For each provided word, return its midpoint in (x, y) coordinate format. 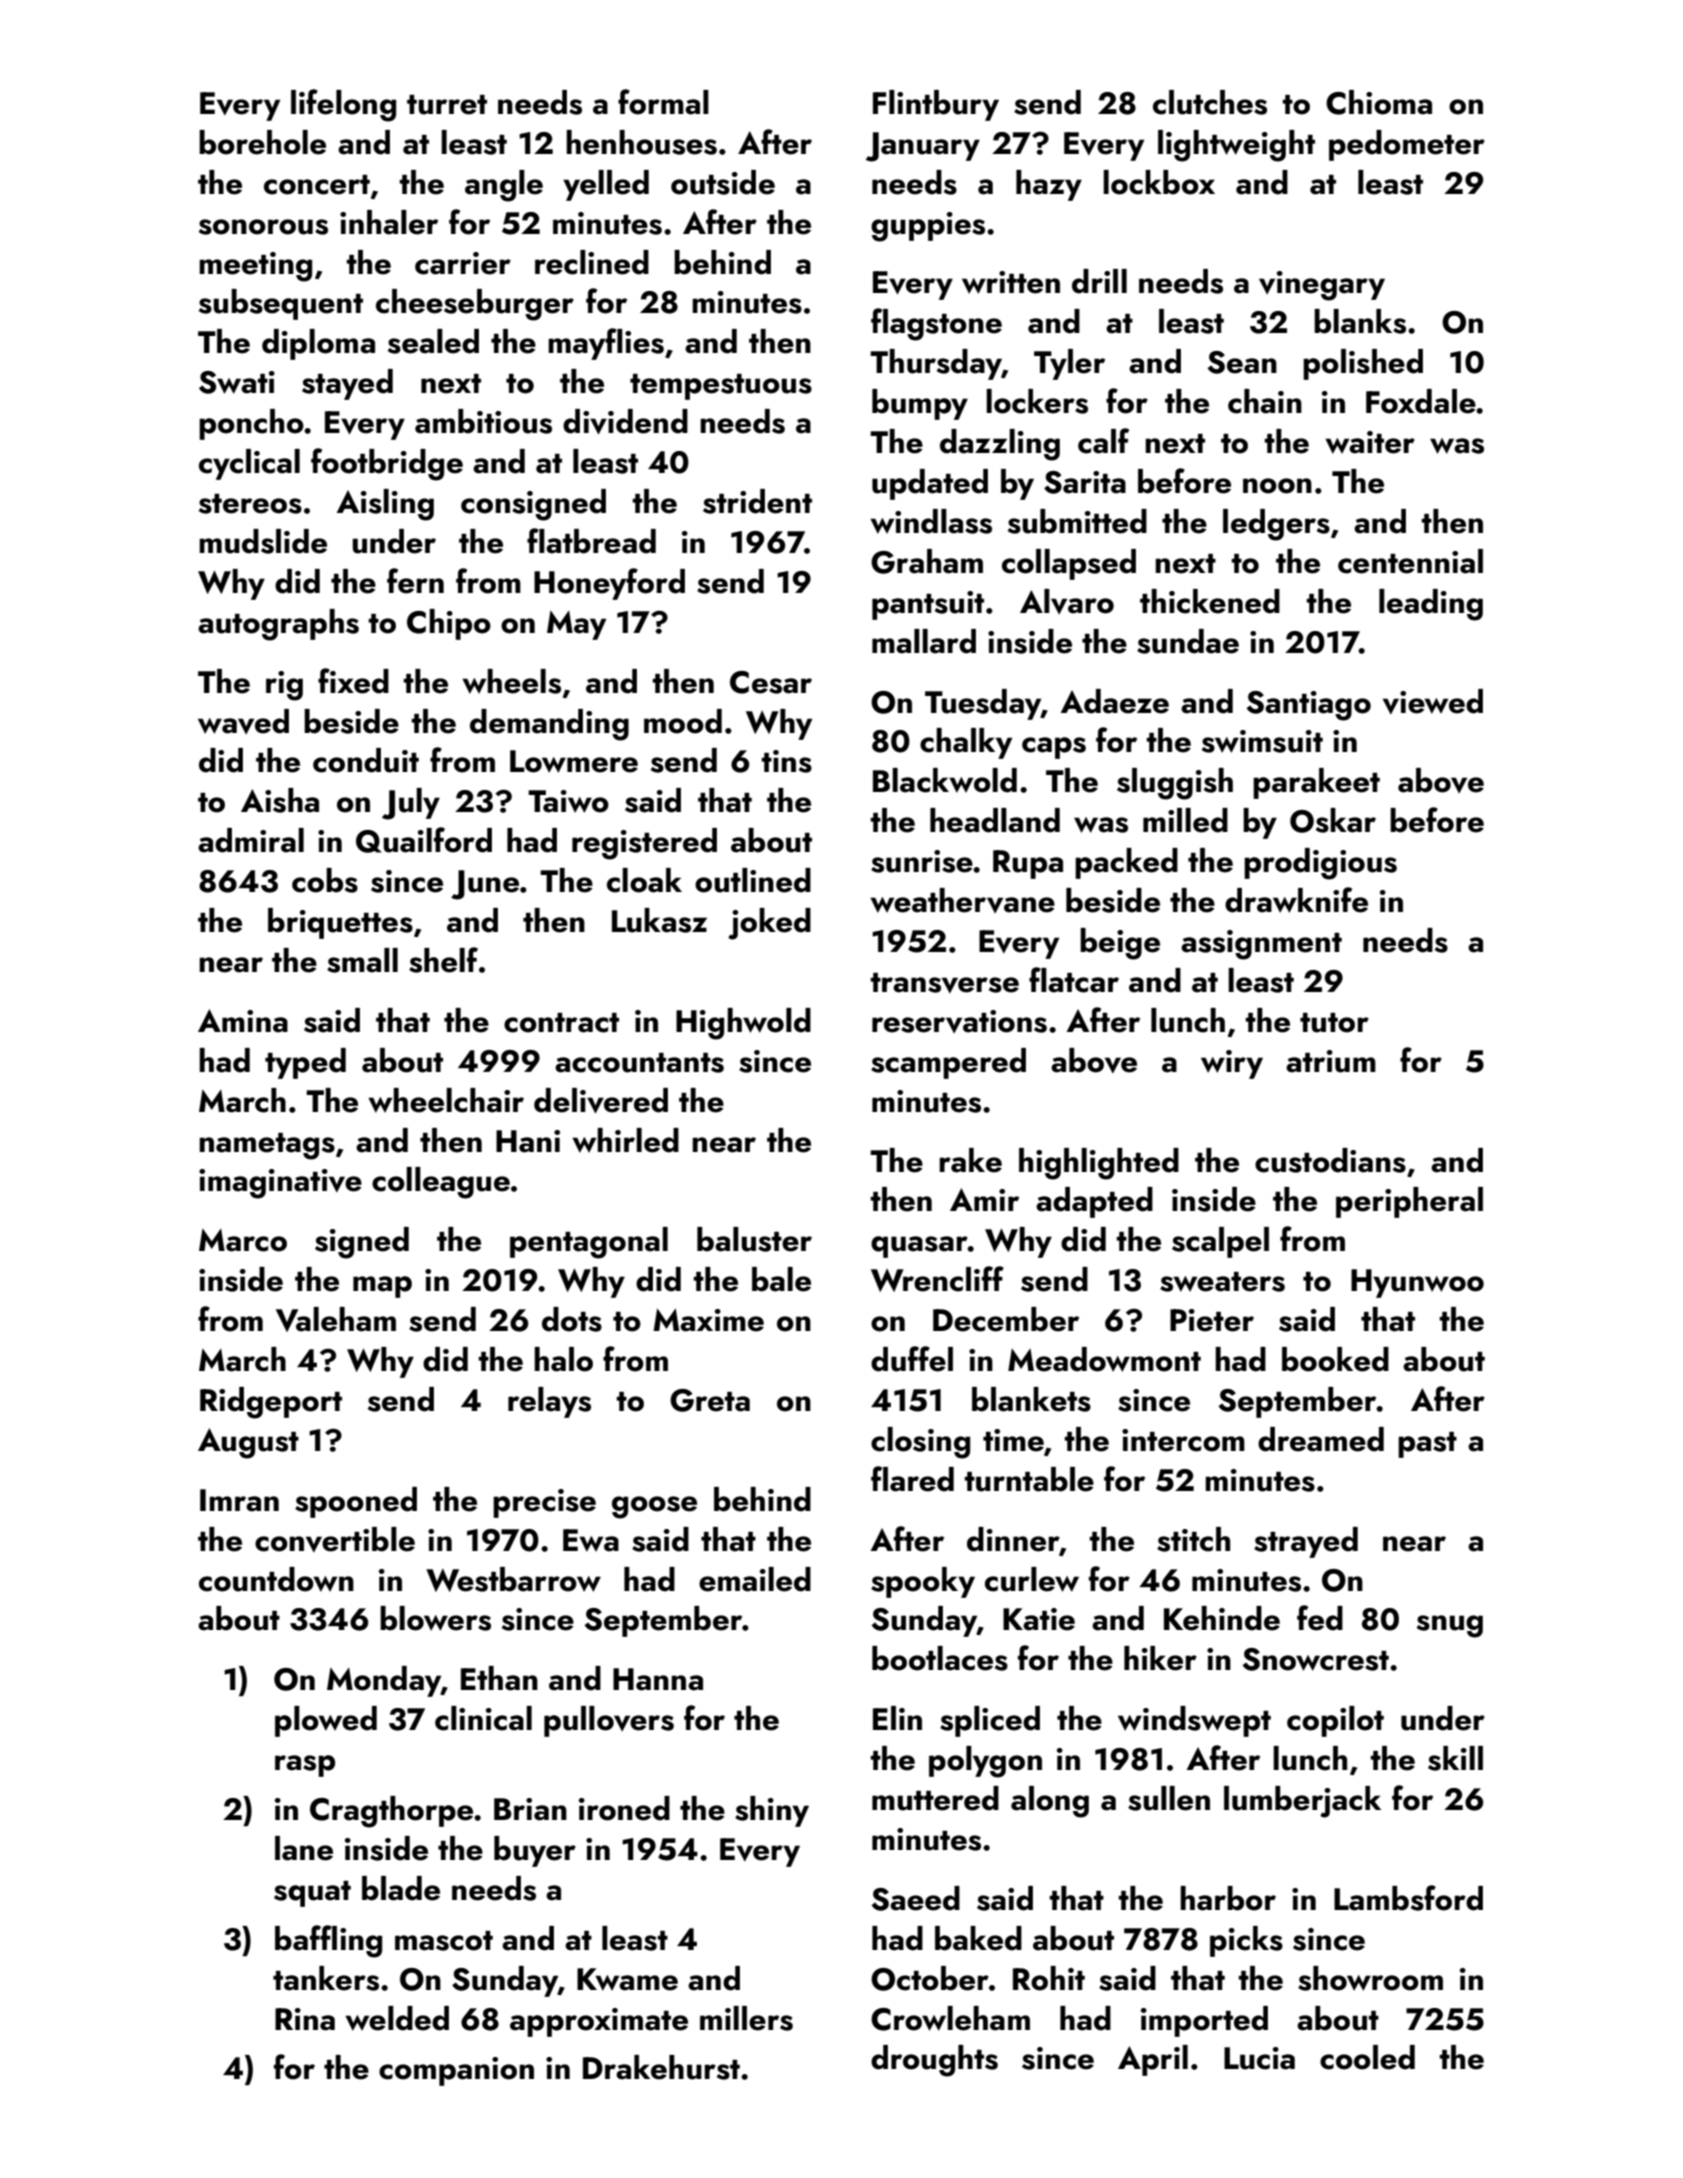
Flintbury (936, 105)
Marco (243, 1240)
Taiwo (568, 801)
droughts (934, 2061)
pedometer (1407, 145)
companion (456, 2071)
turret (447, 105)
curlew (1032, 1579)
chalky (966, 743)
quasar (919, 1247)
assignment (1261, 945)
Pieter (1212, 1320)
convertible (335, 1539)
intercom (1183, 1440)
